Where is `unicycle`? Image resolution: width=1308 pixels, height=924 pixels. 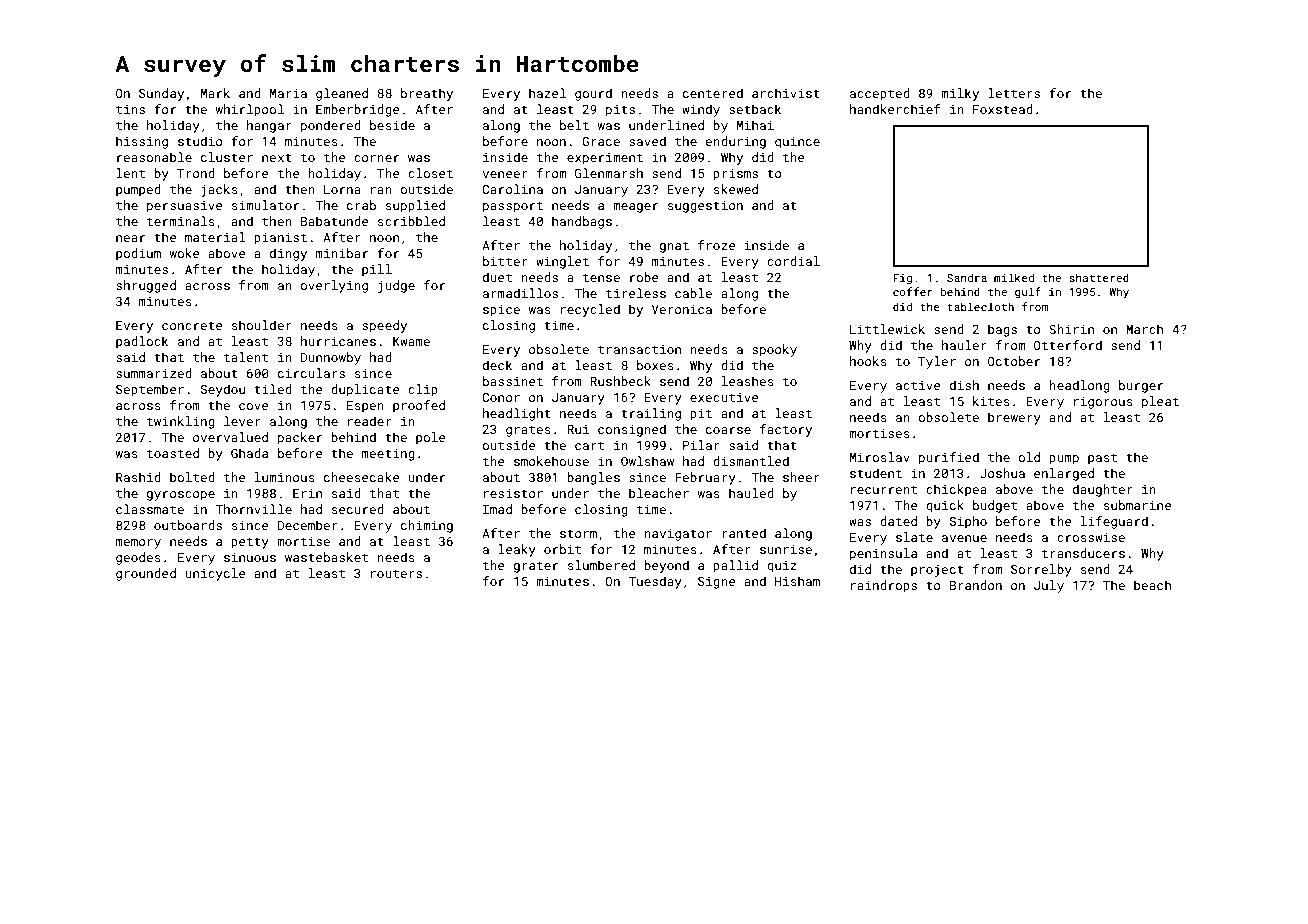
unicycle is located at coordinates (215, 574).
